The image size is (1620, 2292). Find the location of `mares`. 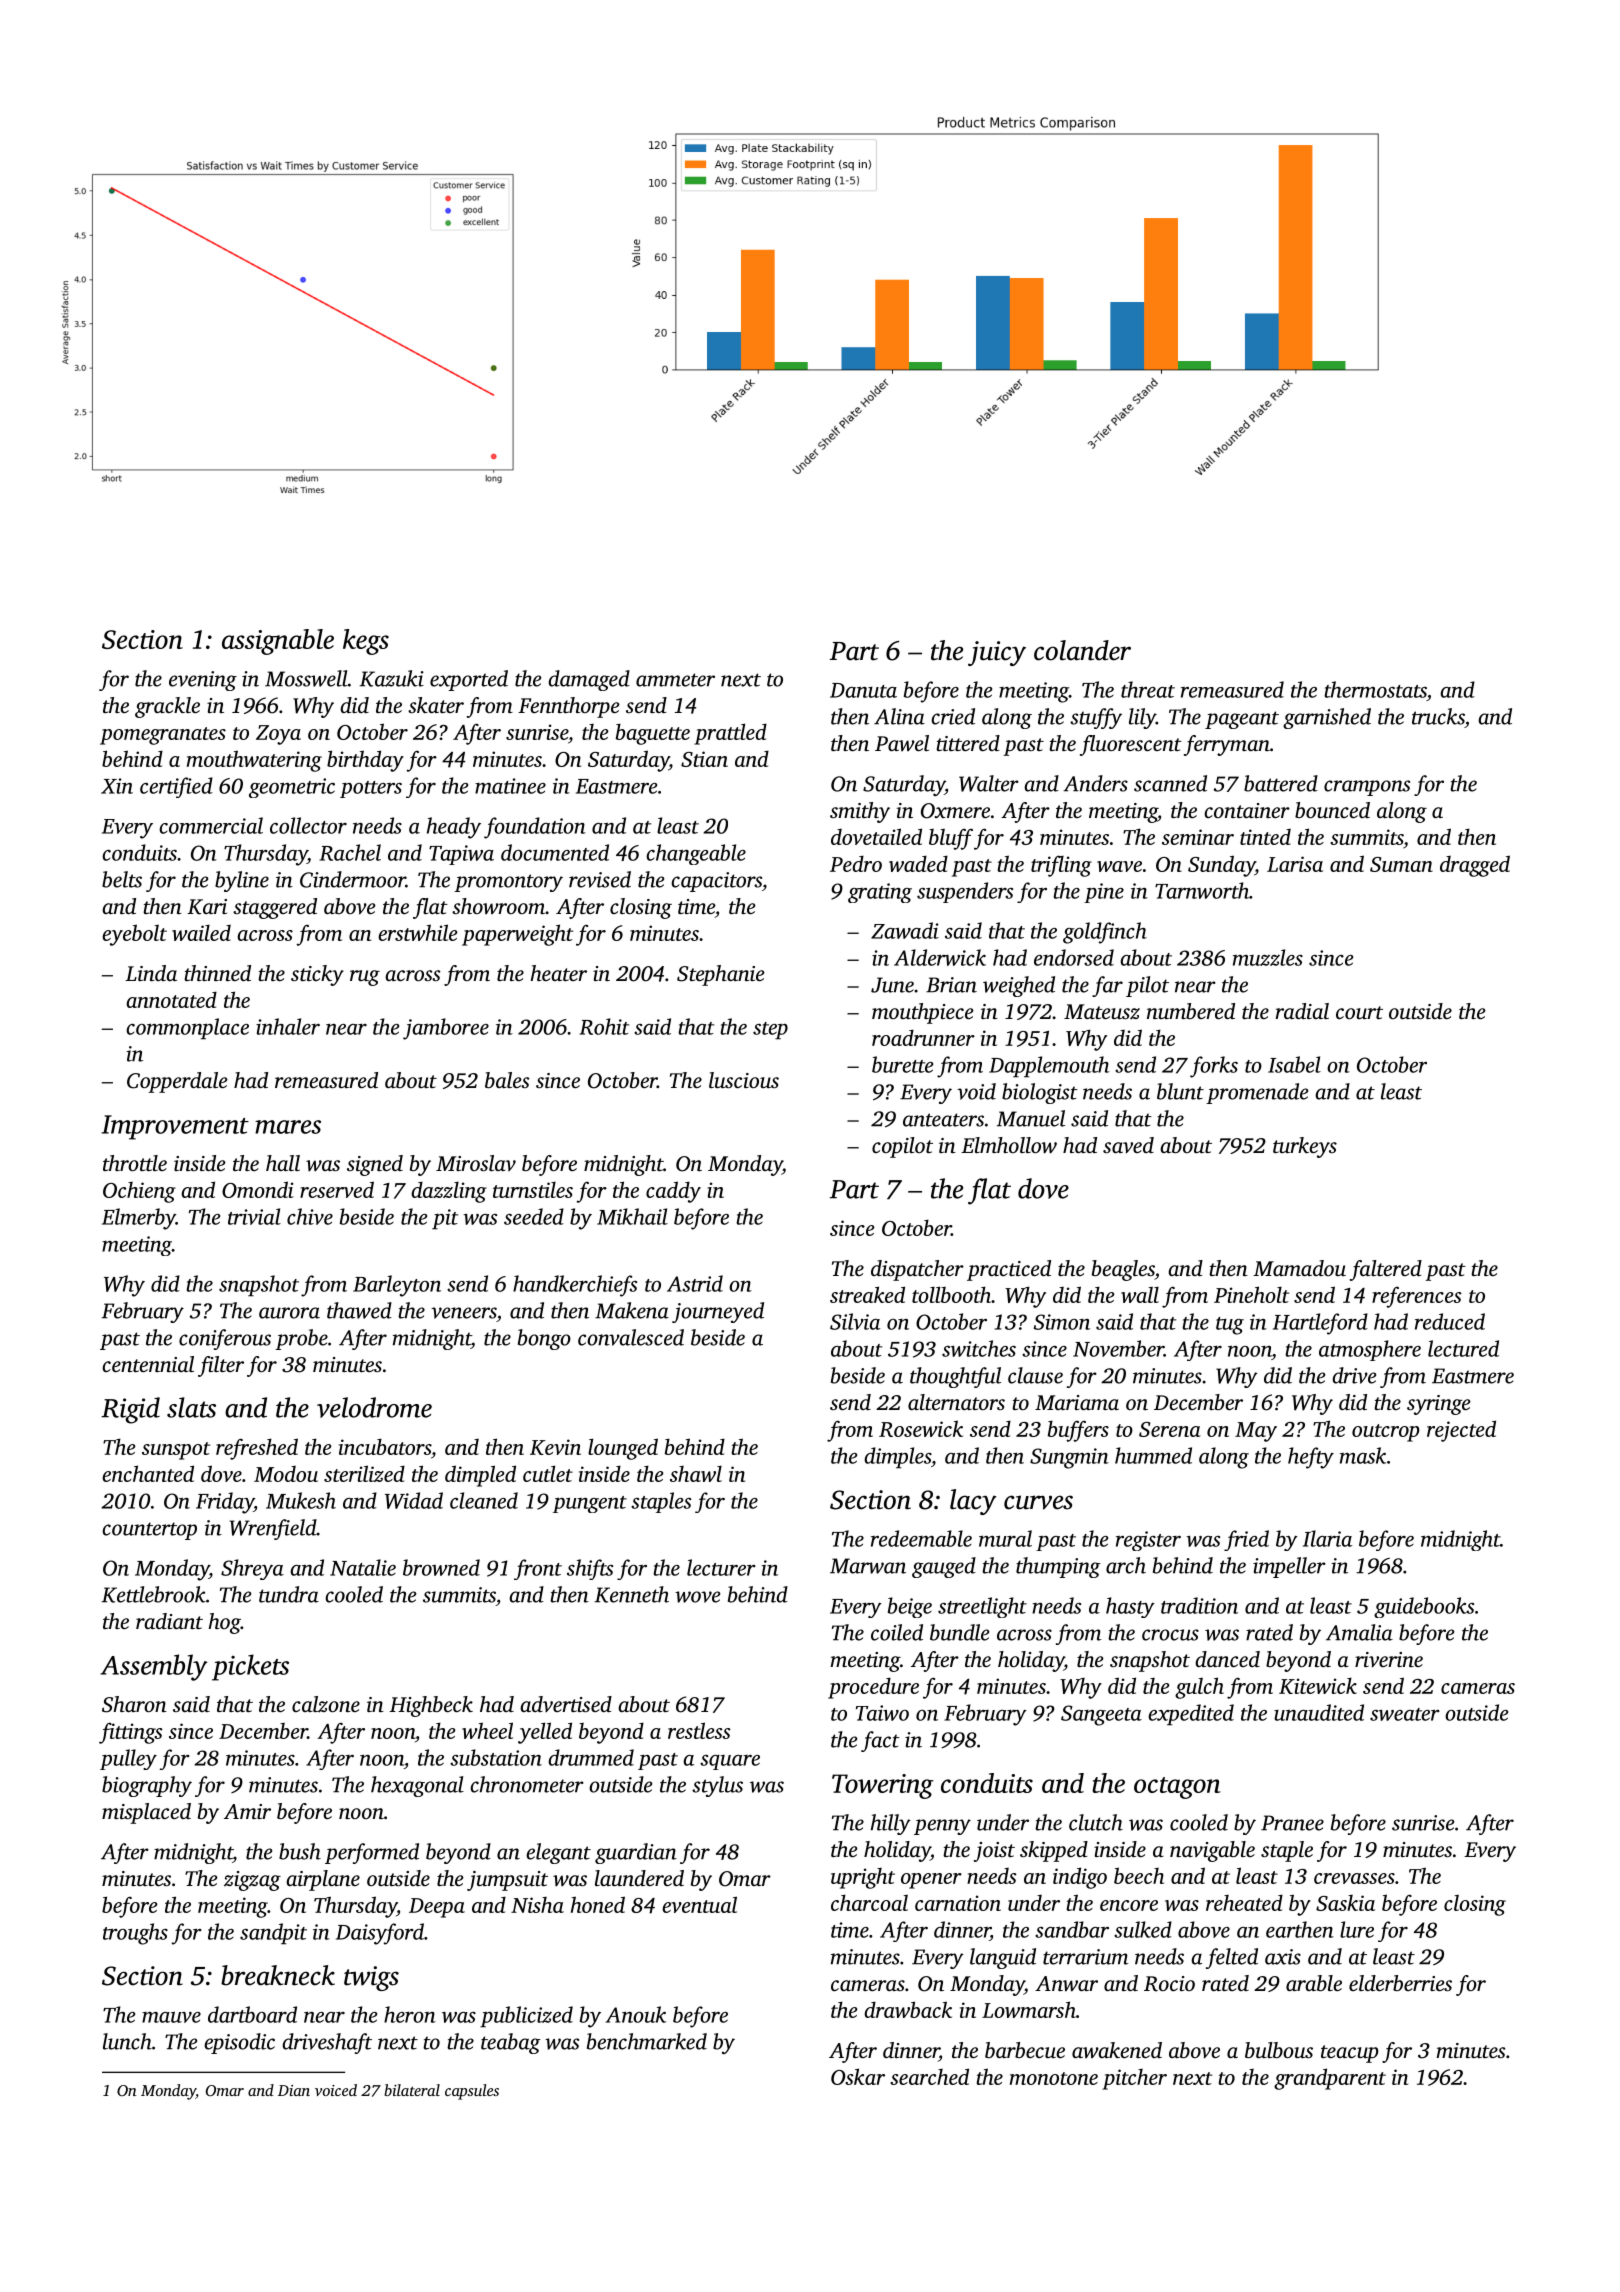

mares is located at coordinates (288, 1127).
